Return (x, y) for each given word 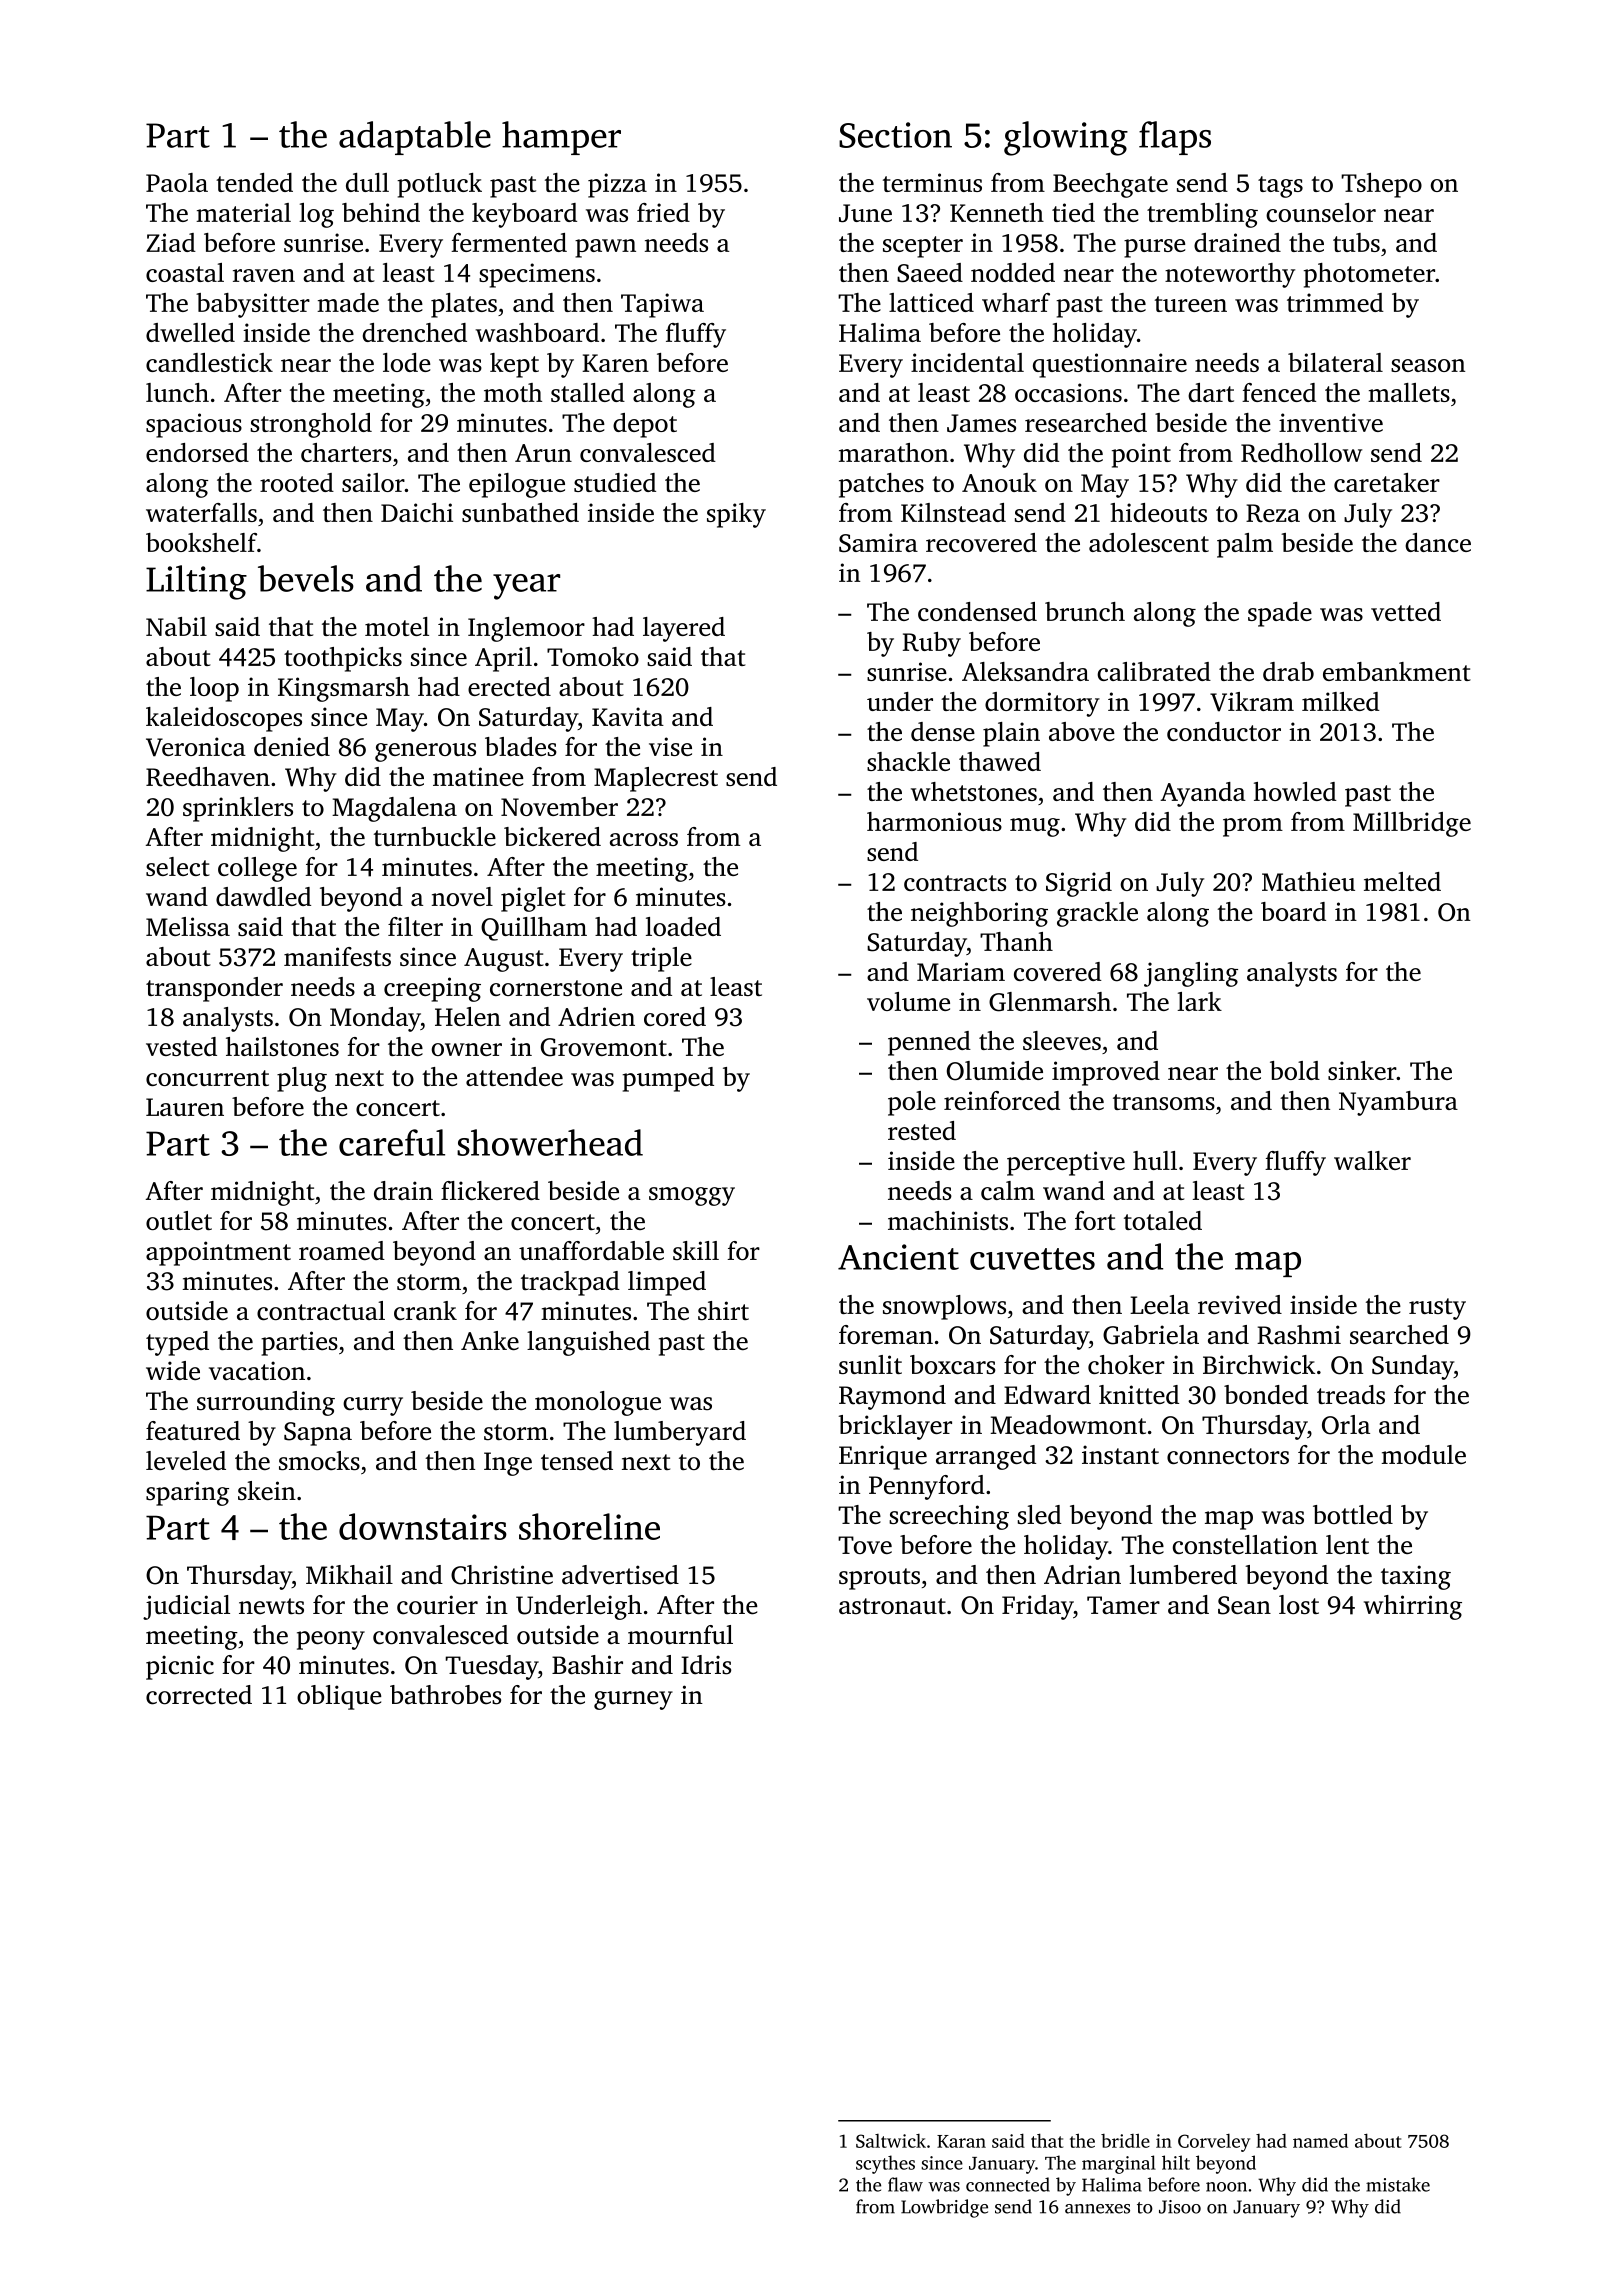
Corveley (1214, 2143)
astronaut (892, 1606)
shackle (908, 761)
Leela (1160, 1304)
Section (895, 135)
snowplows (944, 1307)
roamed (342, 1250)
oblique (339, 1697)
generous (425, 752)
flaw (905, 2184)
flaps (1175, 138)
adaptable (415, 138)
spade (1280, 614)
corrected (199, 1695)
